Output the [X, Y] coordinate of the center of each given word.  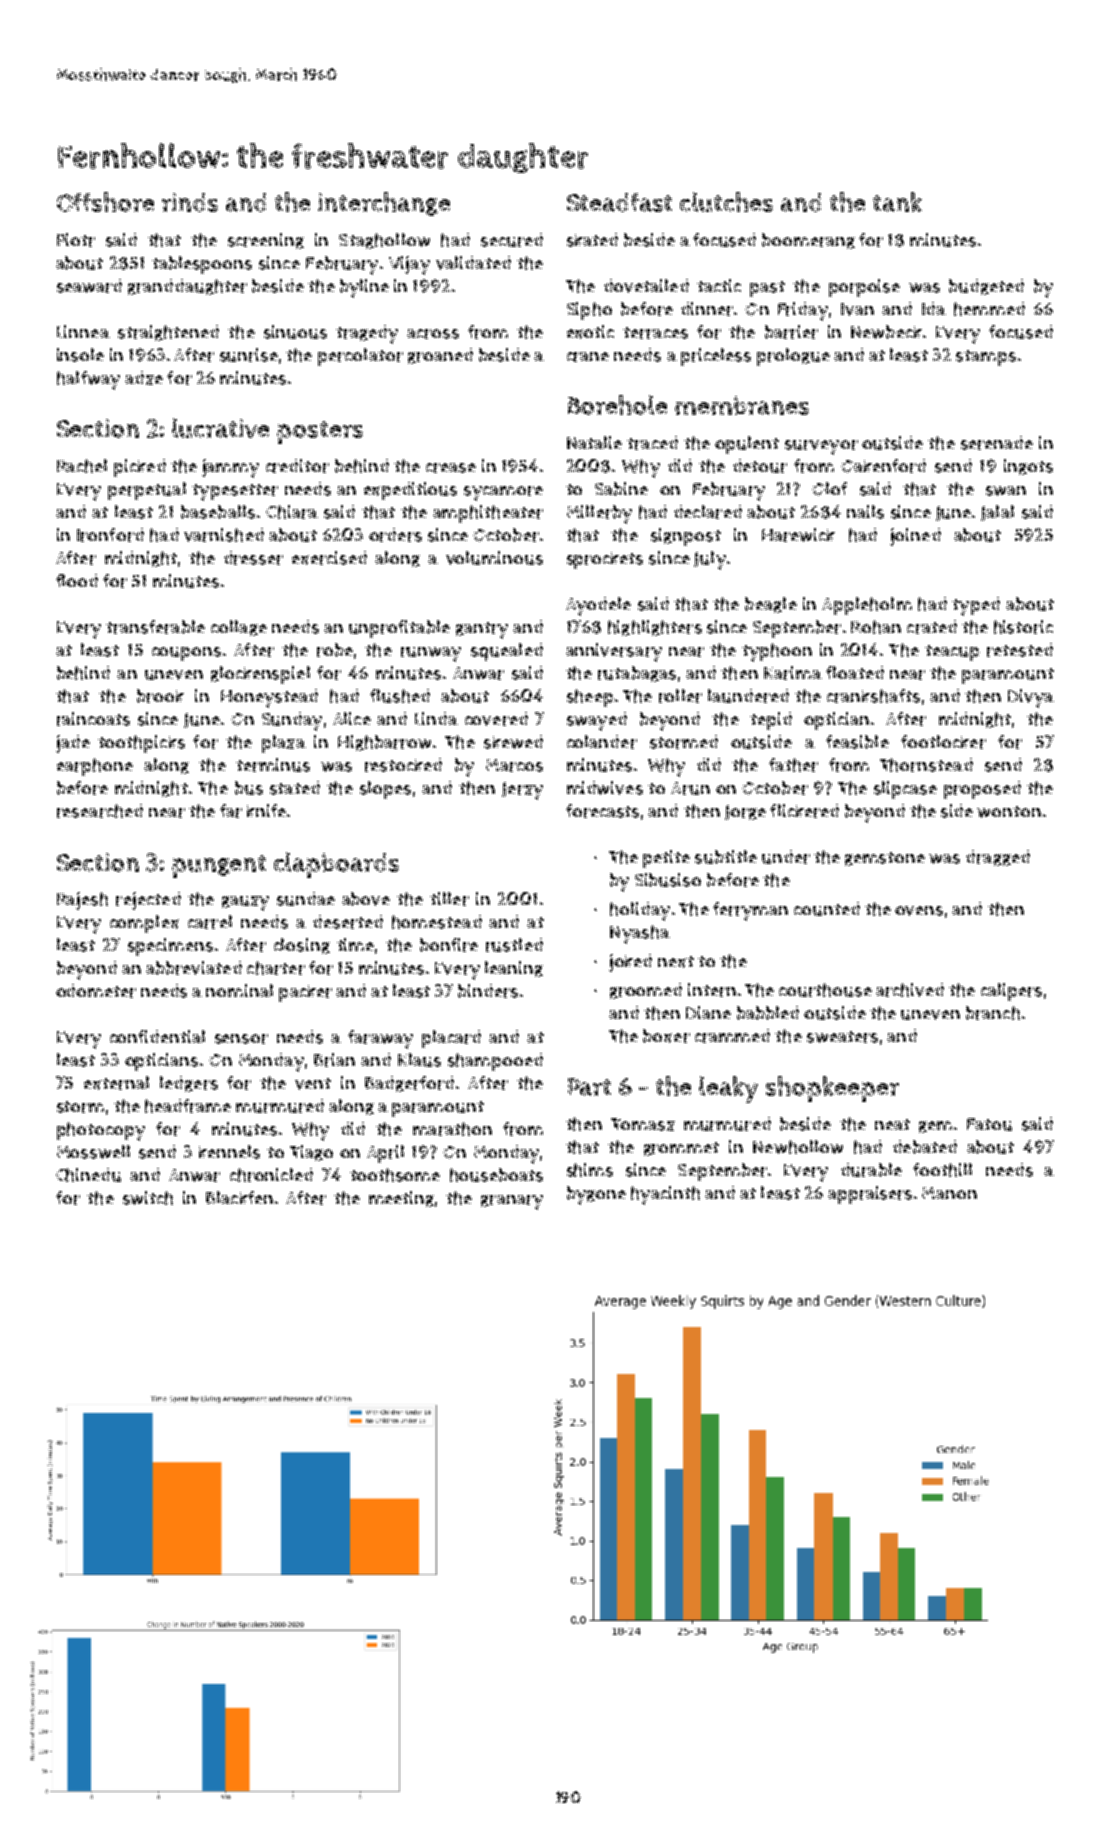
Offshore [105, 202]
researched [100, 811]
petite [666, 859]
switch [148, 1198]
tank [897, 202]
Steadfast [619, 202]
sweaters [842, 1037]
